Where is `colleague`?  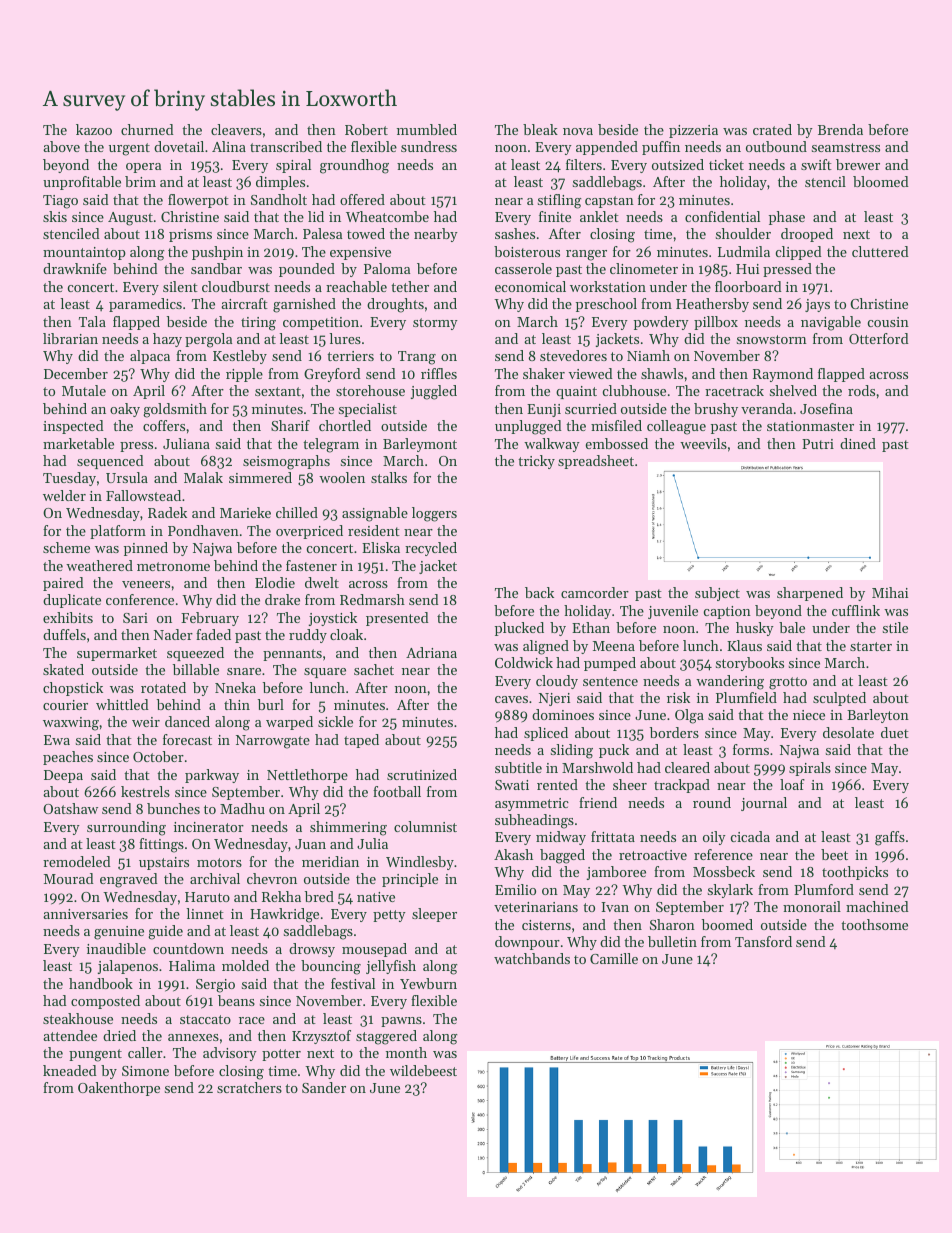
colleague is located at coordinates (676, 427).
